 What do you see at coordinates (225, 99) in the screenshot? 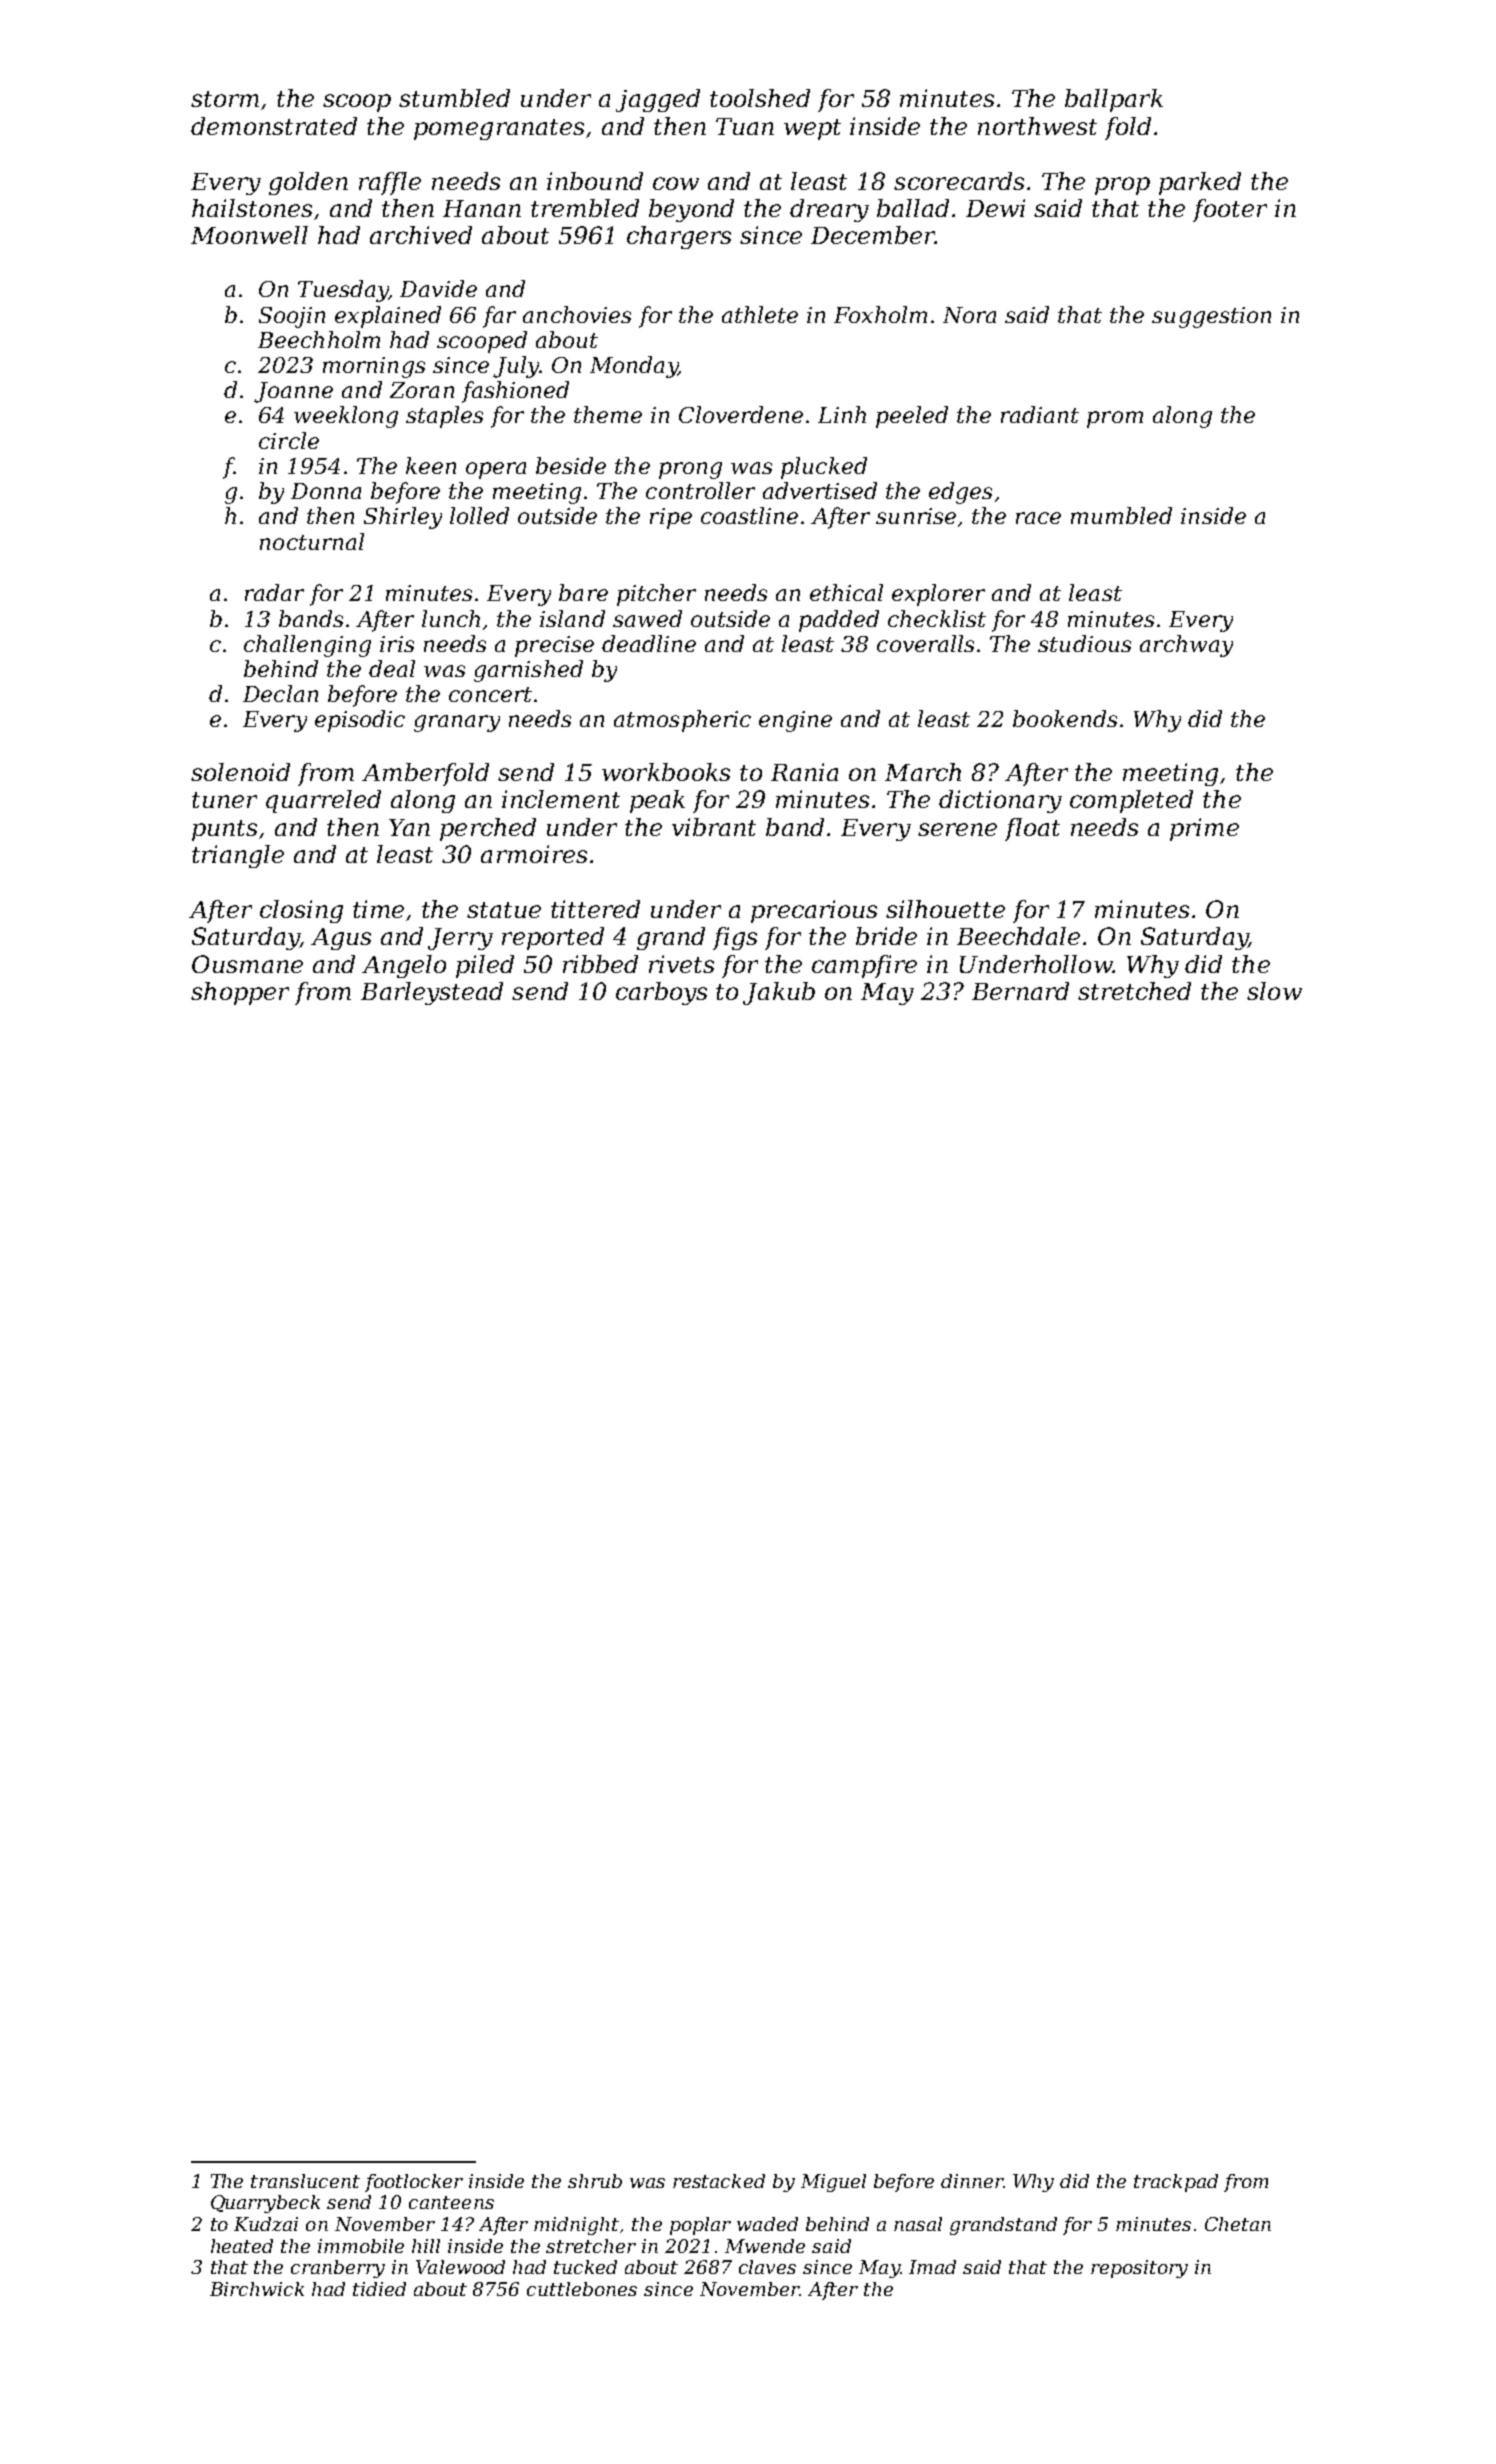
I see `storm` at bounding box center [225, 99].
